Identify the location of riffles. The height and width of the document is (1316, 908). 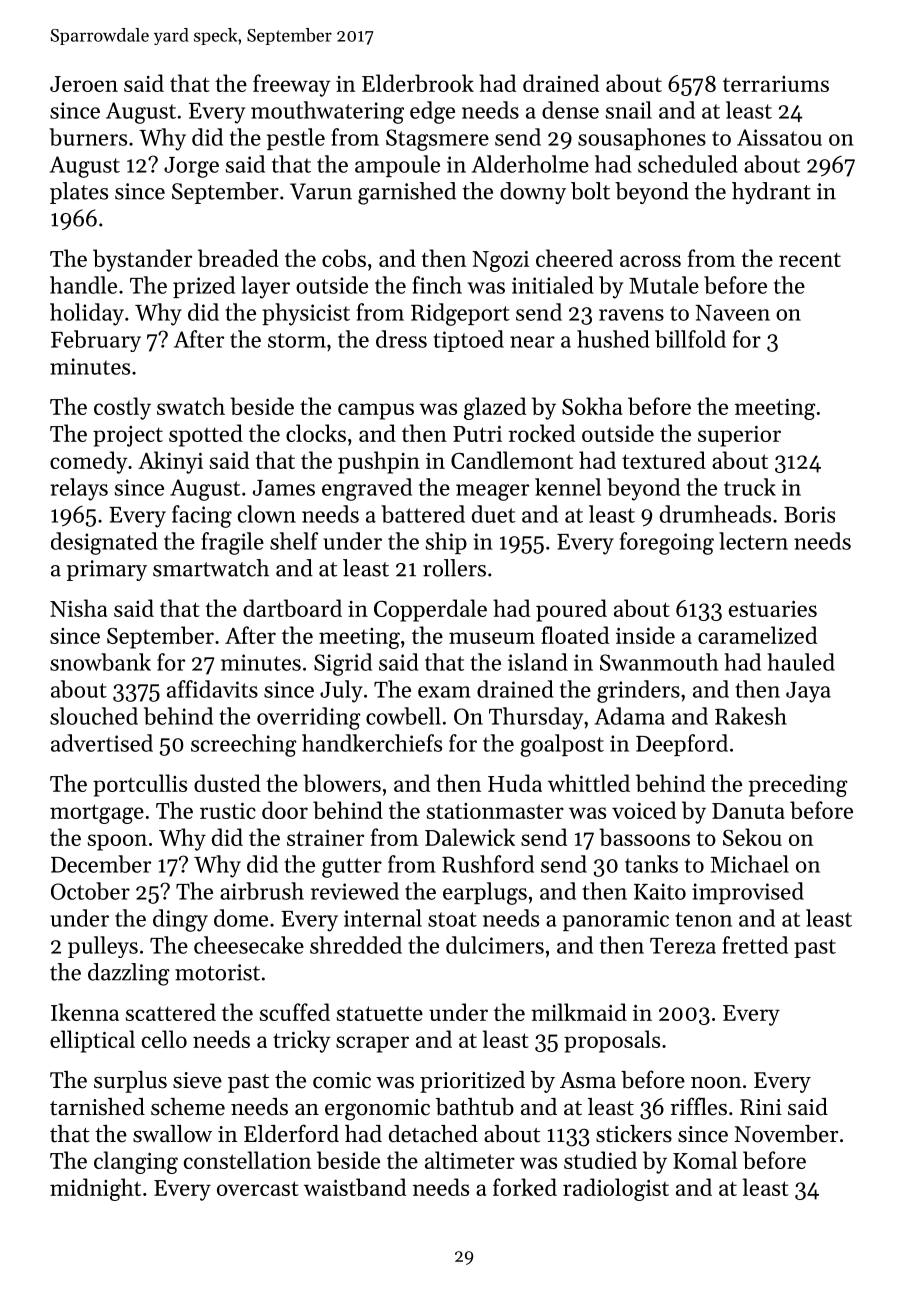
(699, 1106).
